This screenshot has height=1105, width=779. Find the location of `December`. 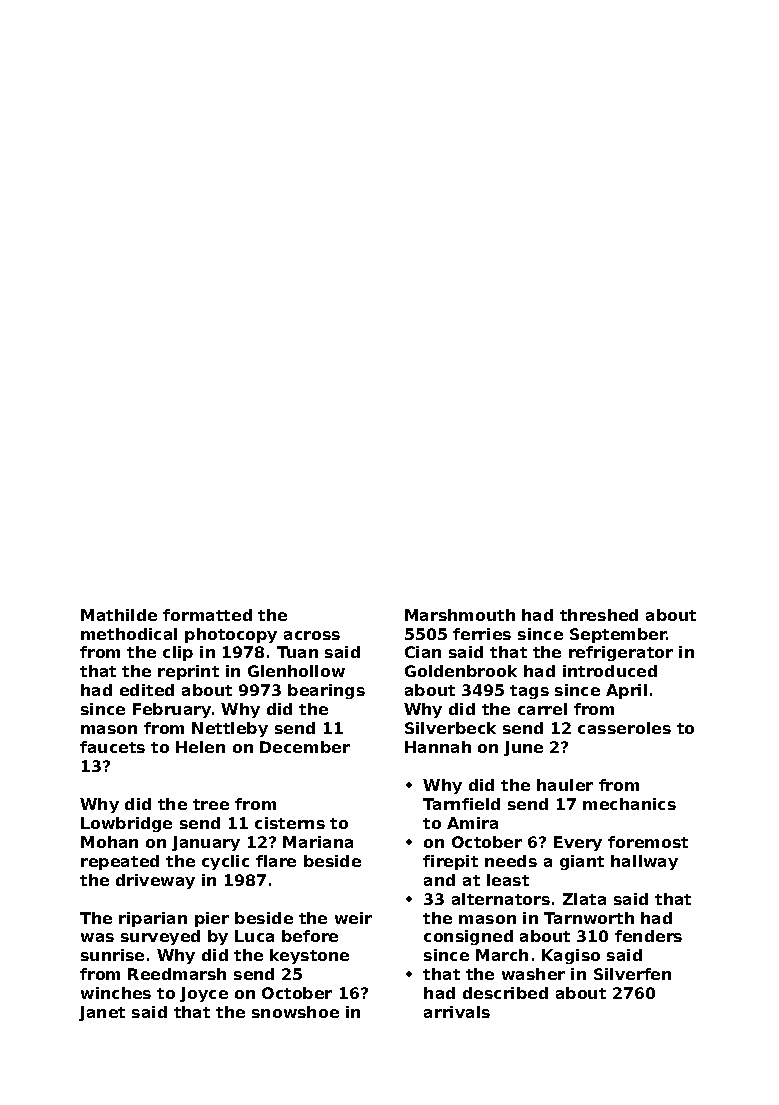

December is located at coordinates (305, 747).
